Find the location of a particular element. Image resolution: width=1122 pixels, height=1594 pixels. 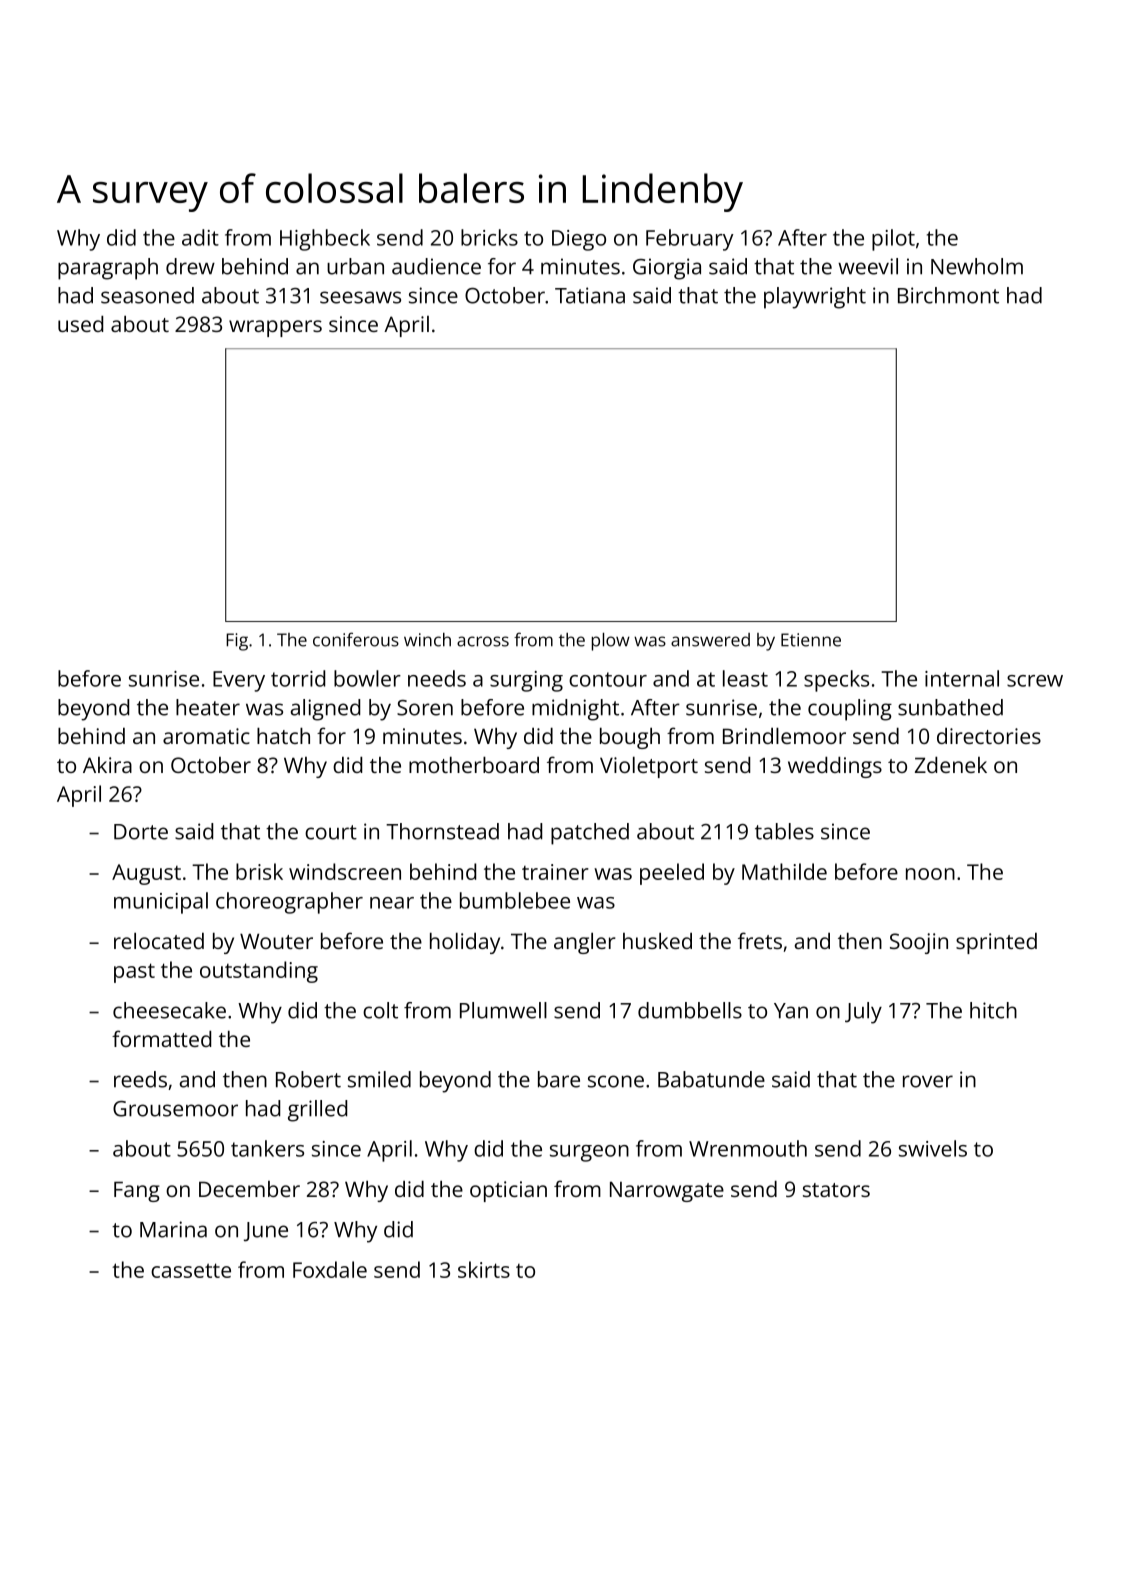

screw is located at coordinates (1035, 681).
